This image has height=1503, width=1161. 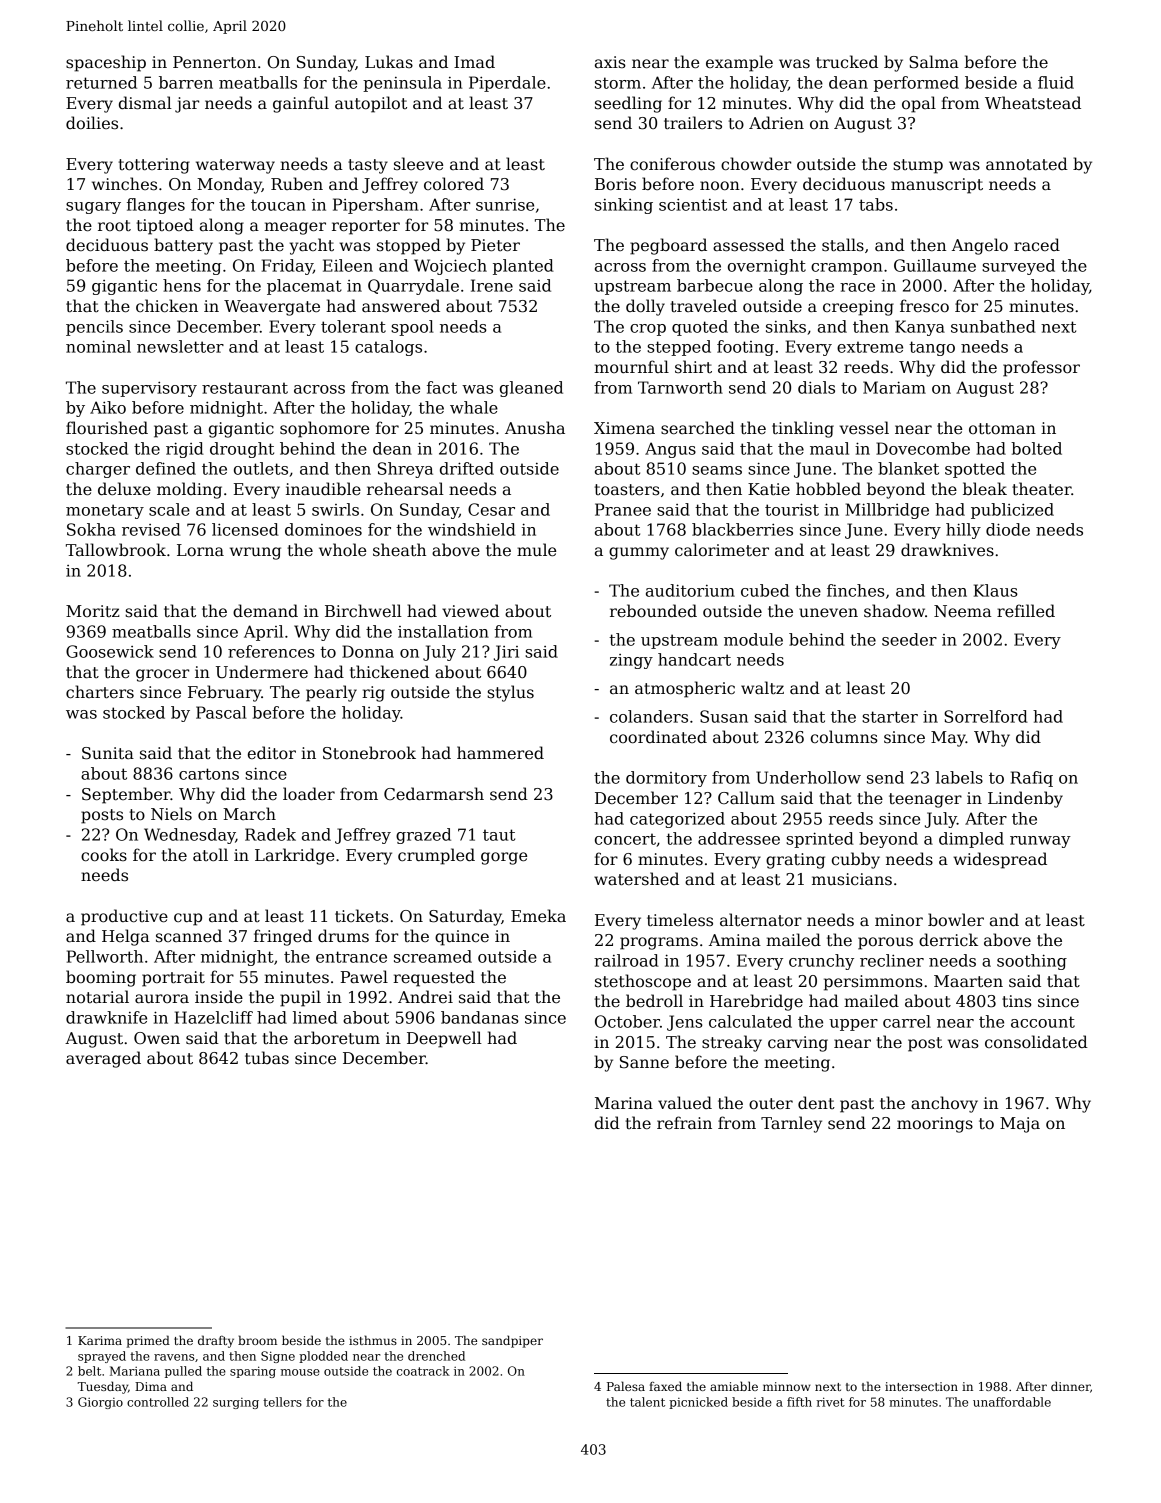 I want to click on Mariam, so click(x=894, y=387).
